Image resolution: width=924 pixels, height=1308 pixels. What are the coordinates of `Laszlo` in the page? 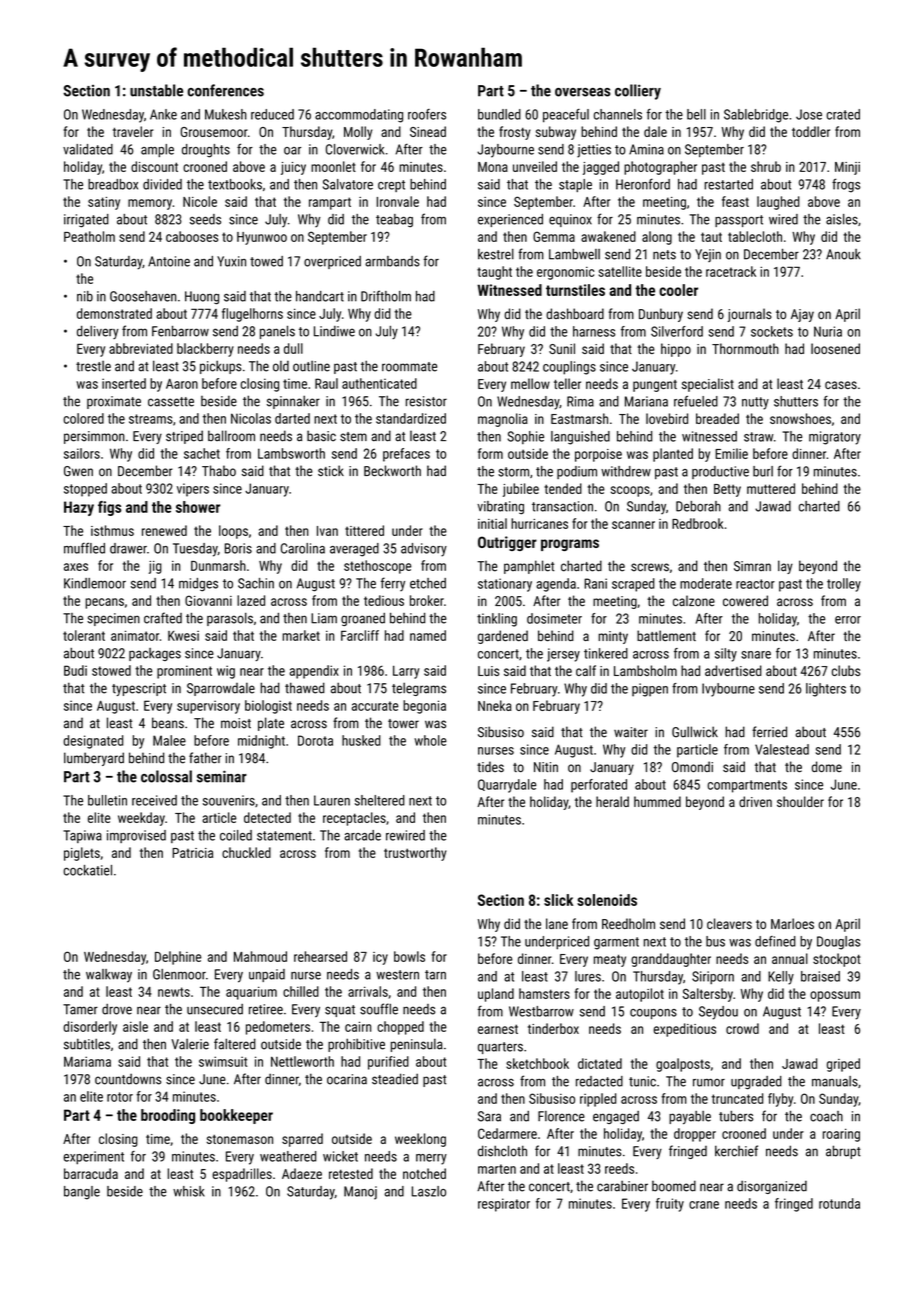 It's located at (429, 1191).
